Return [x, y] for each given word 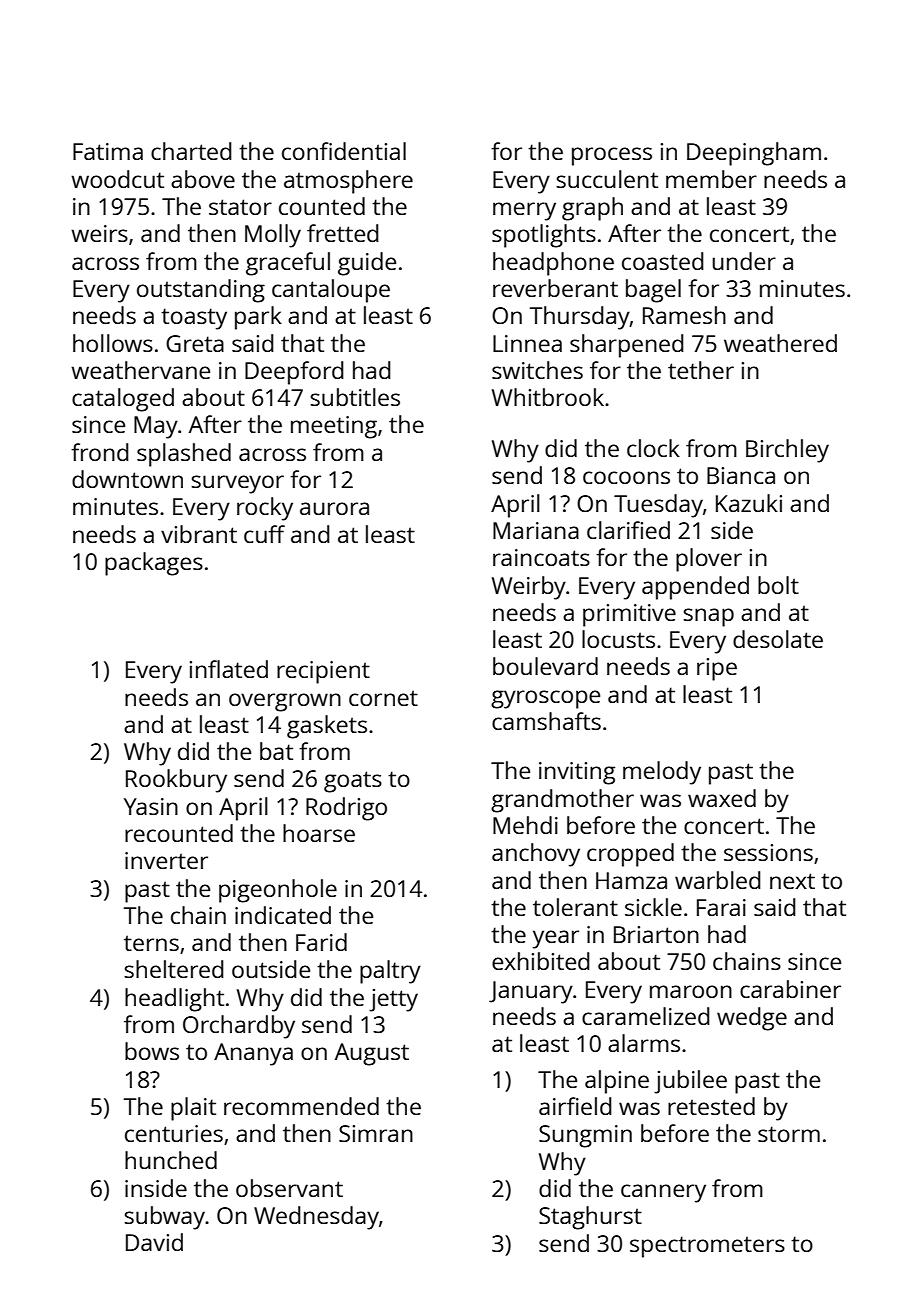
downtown [127, 479]
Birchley [787, 451]
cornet [383, 698]
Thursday [580, 318]
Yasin [151, 806]
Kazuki [749, 503]
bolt [778, 585]
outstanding [201, 291]
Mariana [536, 530]
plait [193, 1109]
